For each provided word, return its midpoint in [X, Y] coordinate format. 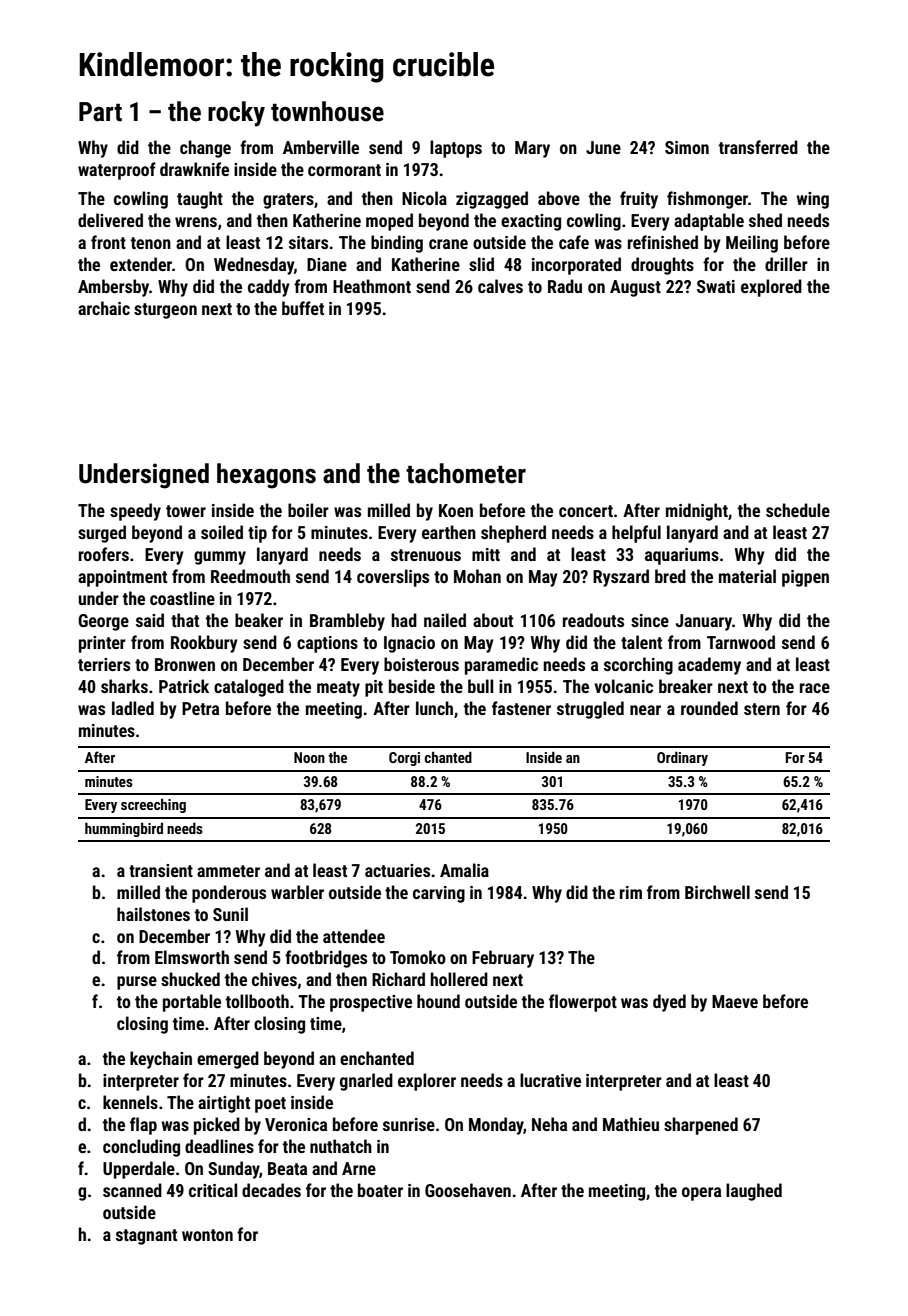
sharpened [701, 1126]
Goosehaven [468, 1190]
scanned [132, 1190]
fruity [639, 200]
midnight [697, 512]
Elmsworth [192, 957]
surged [102, 534]
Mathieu [631, 1124]
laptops [456, 149]
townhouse [327, 111]
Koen [456, 510]
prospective [371, 1003]
